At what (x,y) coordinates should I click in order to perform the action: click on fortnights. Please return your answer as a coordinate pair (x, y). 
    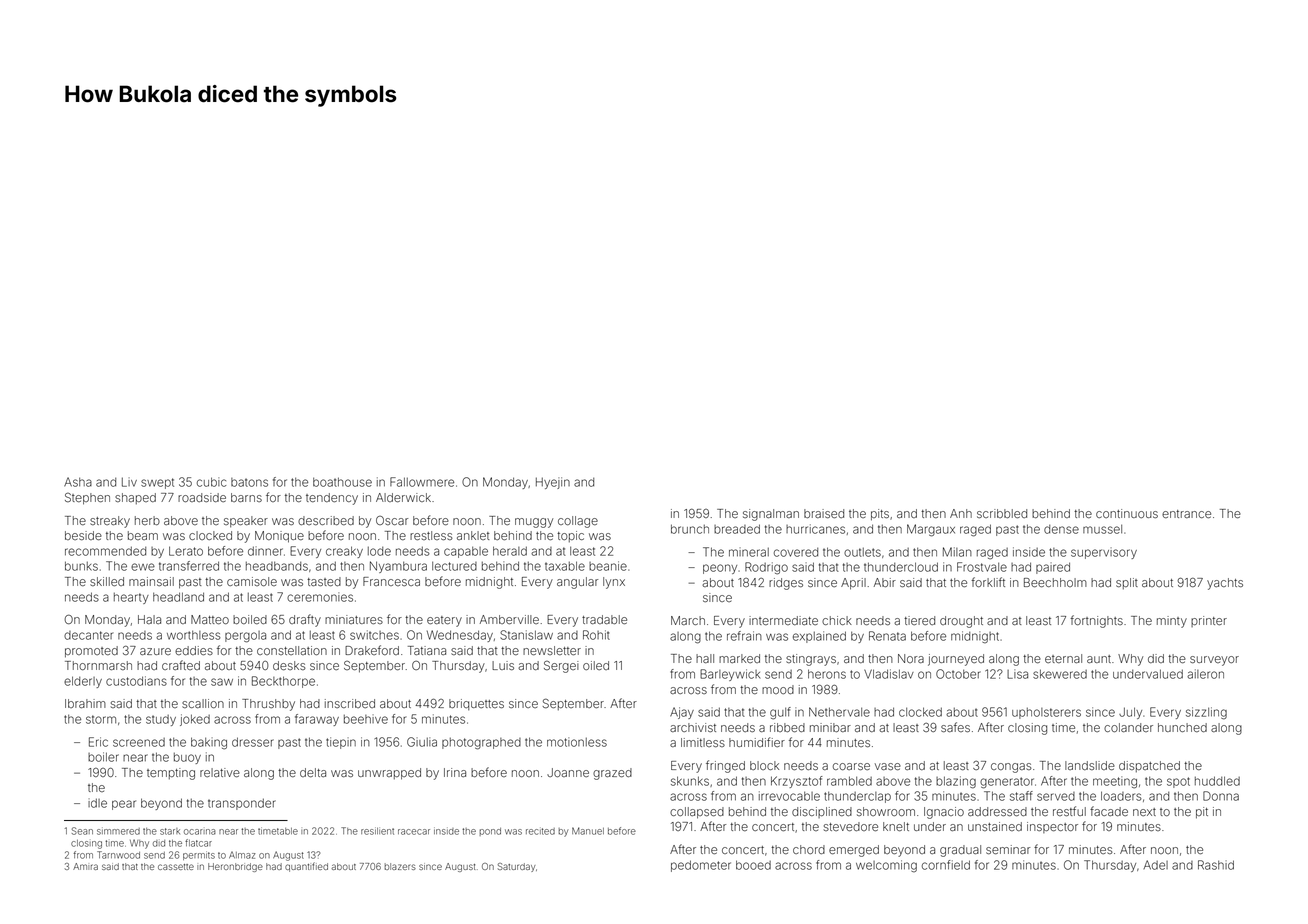
    Looking at the image, I should click on (1096, 621).
